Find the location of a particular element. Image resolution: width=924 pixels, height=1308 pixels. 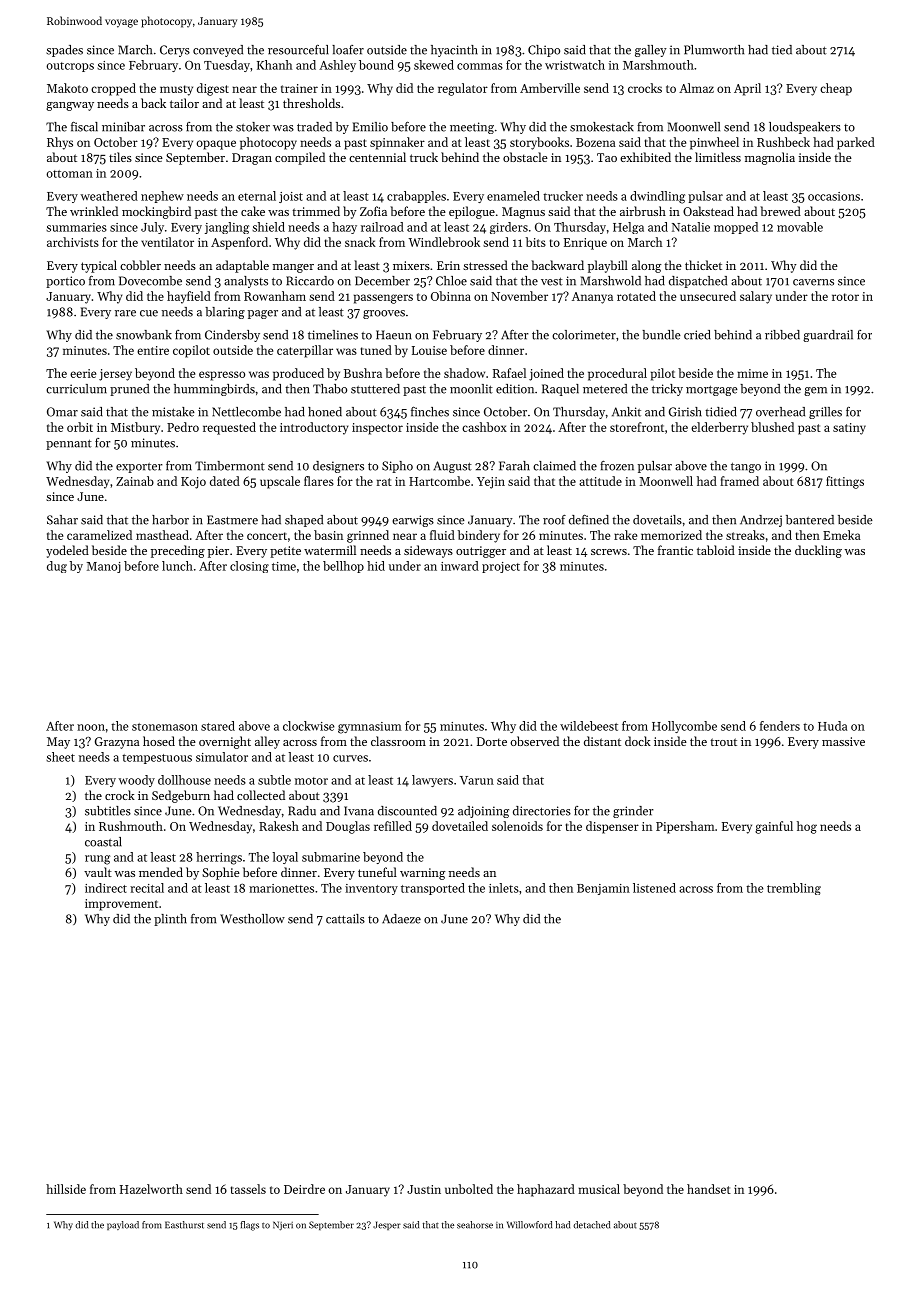

Adaeze is located at coordinates (401, 919).
